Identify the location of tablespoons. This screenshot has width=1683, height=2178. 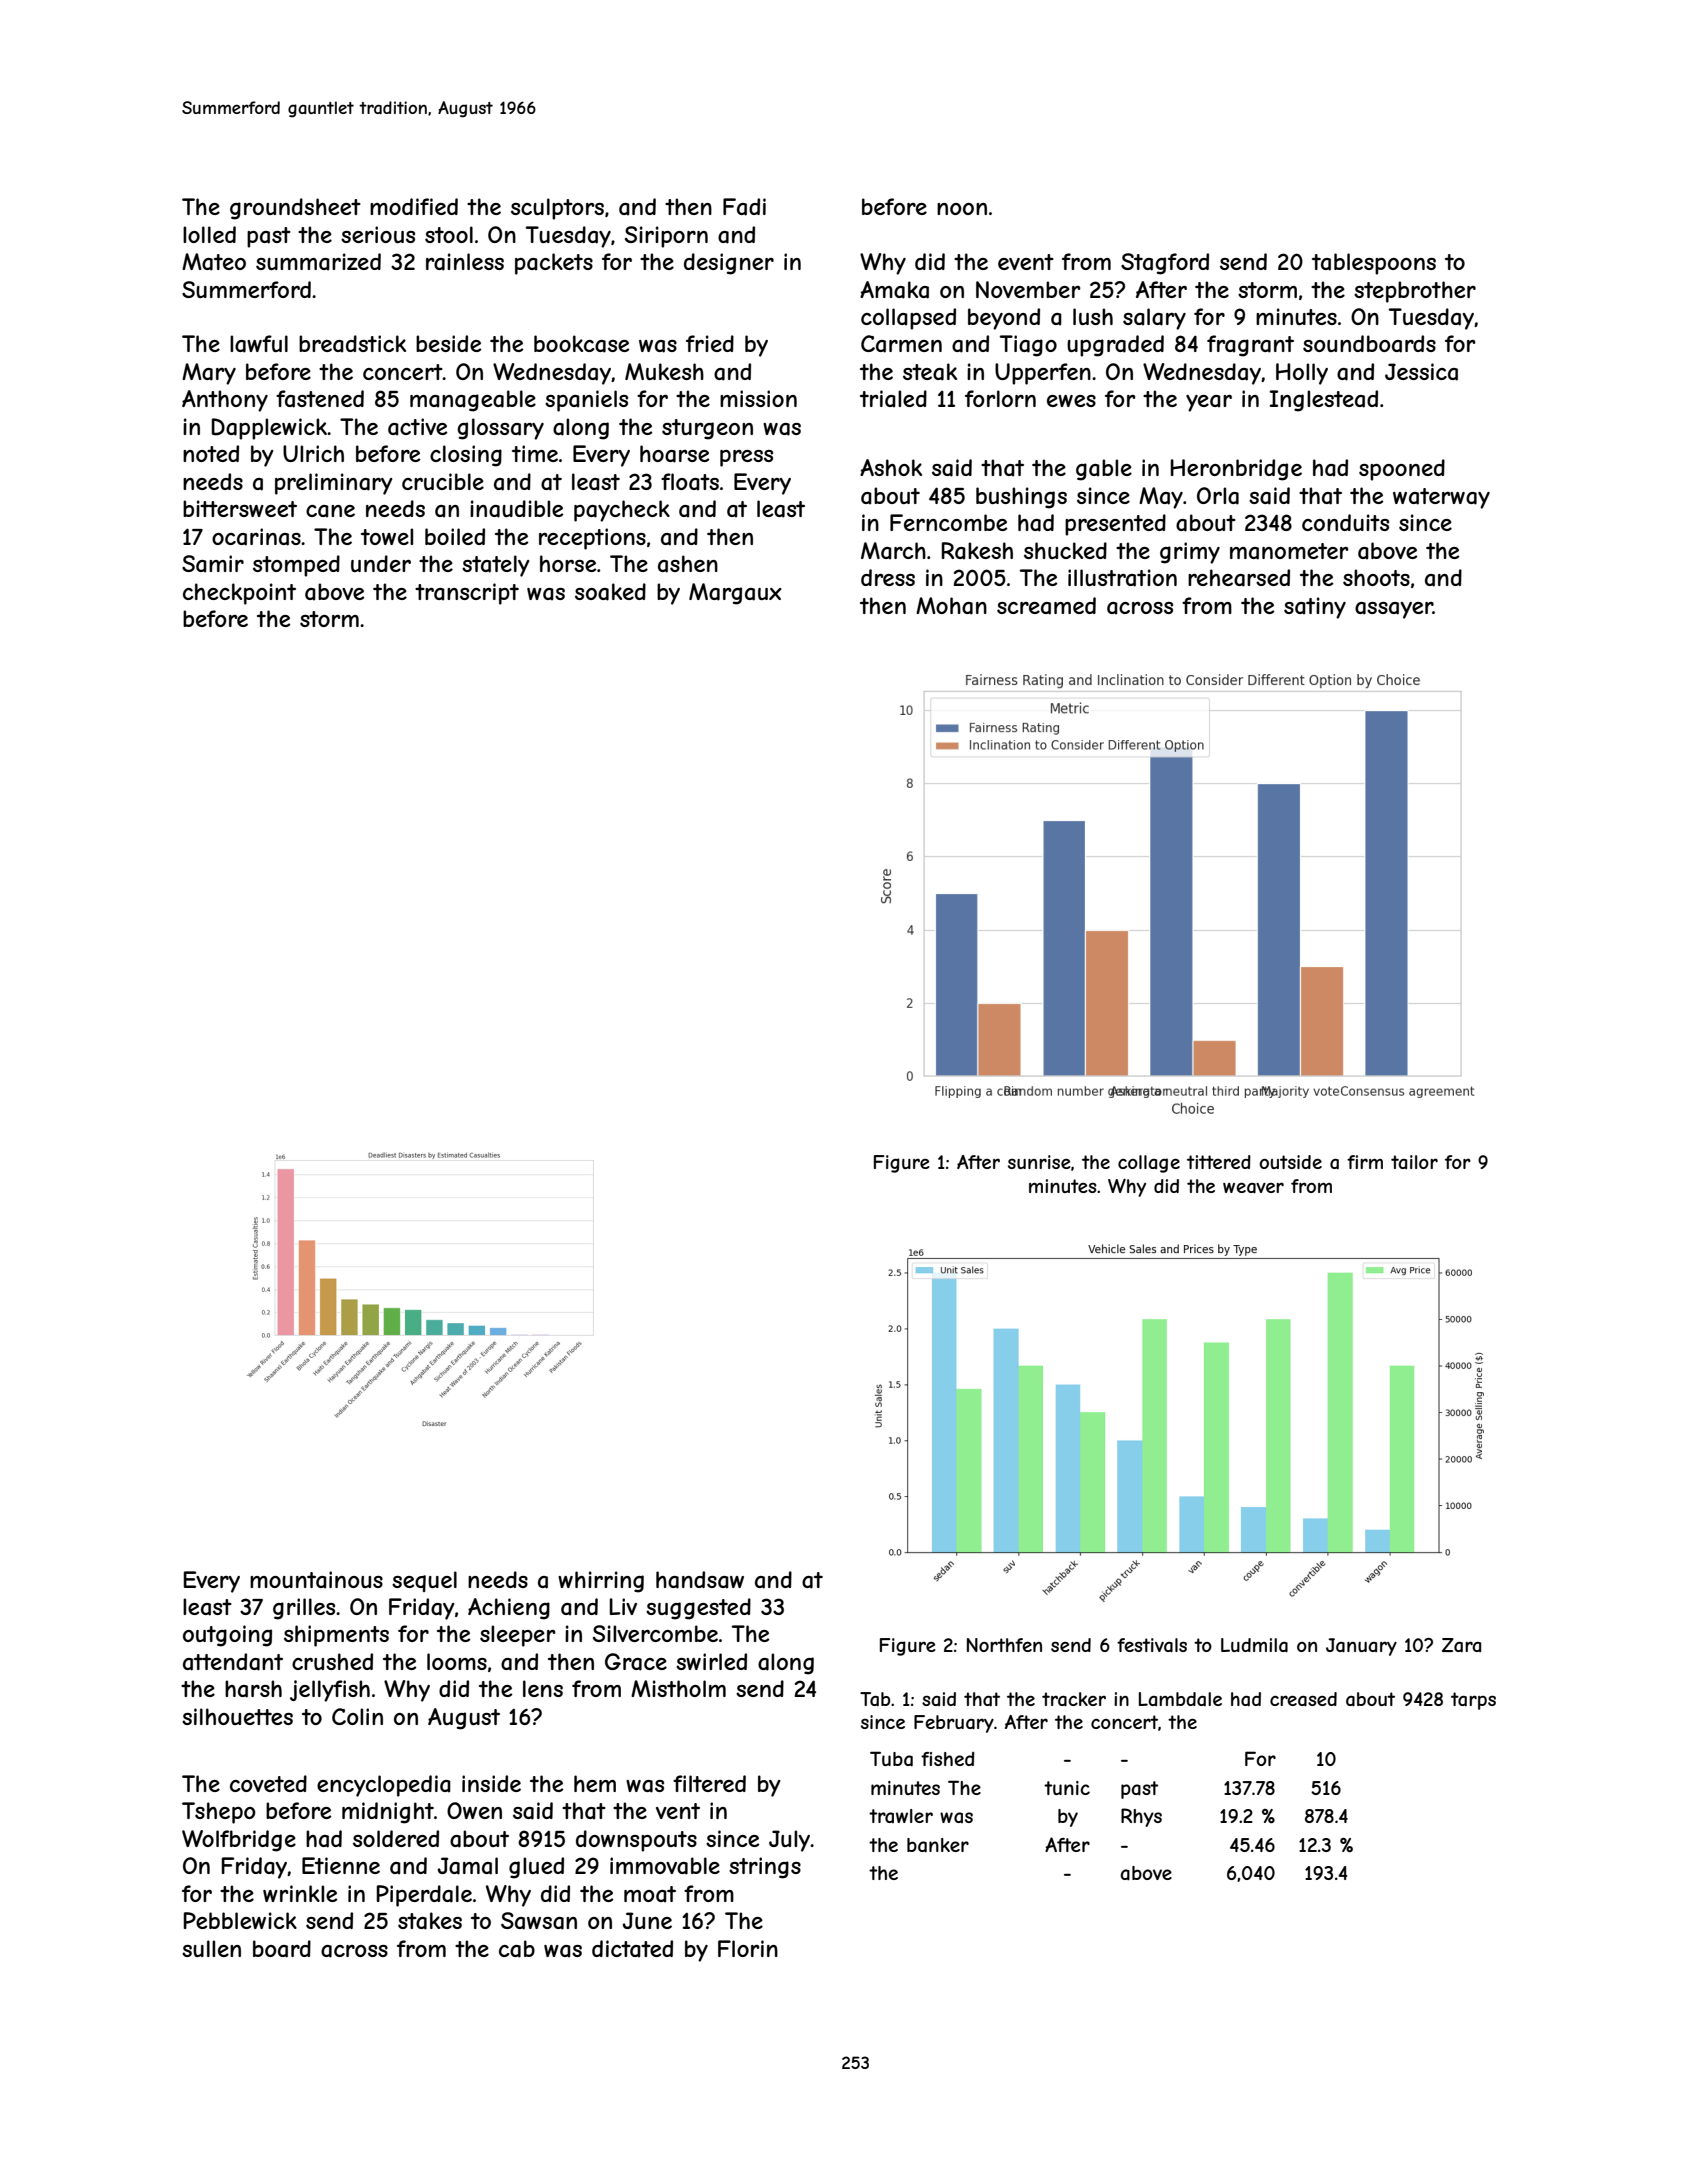
(1374, 264).
